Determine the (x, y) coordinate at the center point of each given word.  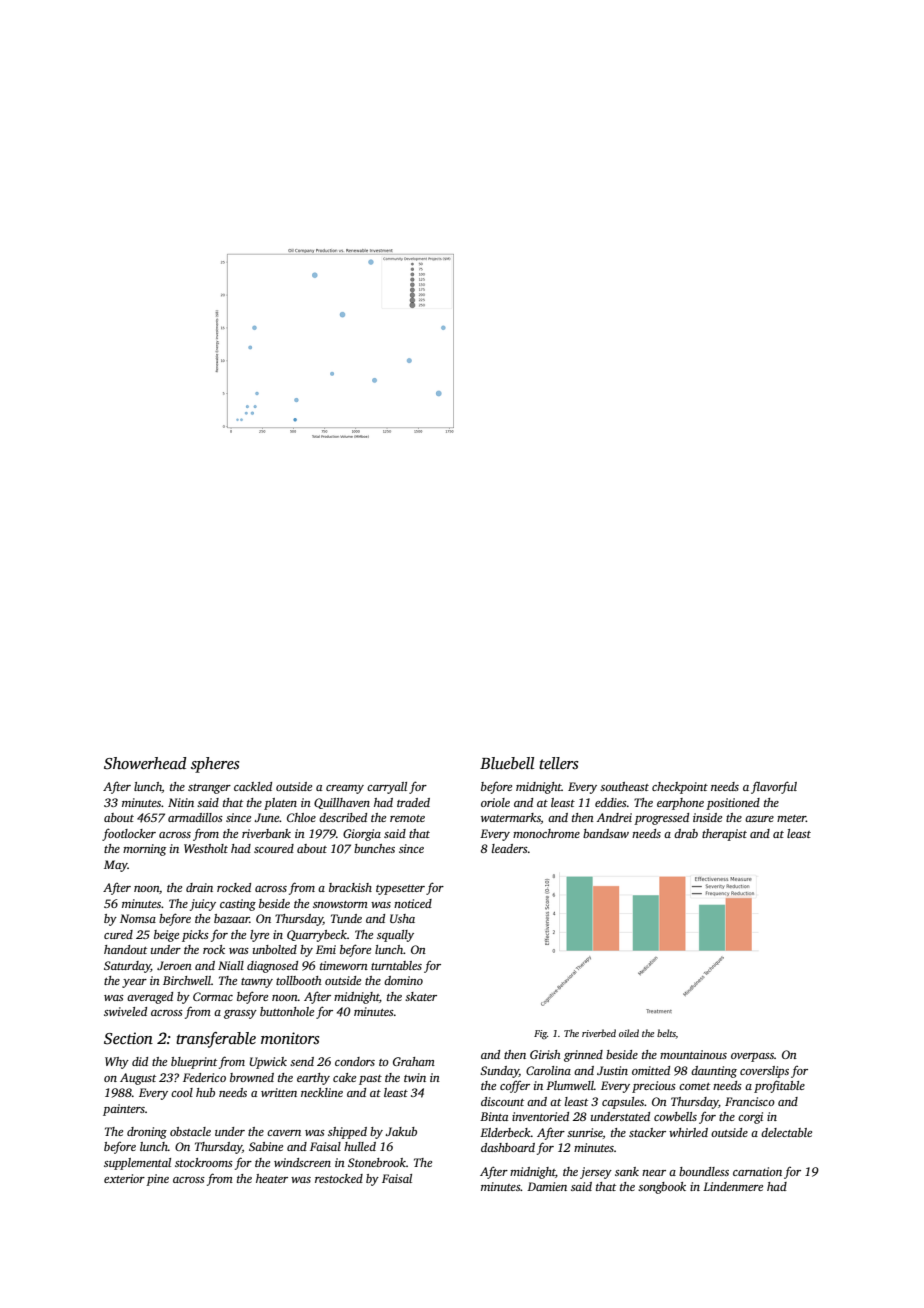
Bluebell (507, 763)
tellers (559, 763)
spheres (215, 765)
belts (666, 1033)
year (134, 983)
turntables (396, 965)
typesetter (400, 890)
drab (686, 833)
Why (117, 1063)
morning (144, 850)
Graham (414, 1061)
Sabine (266, 1146)
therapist (724, 835)
